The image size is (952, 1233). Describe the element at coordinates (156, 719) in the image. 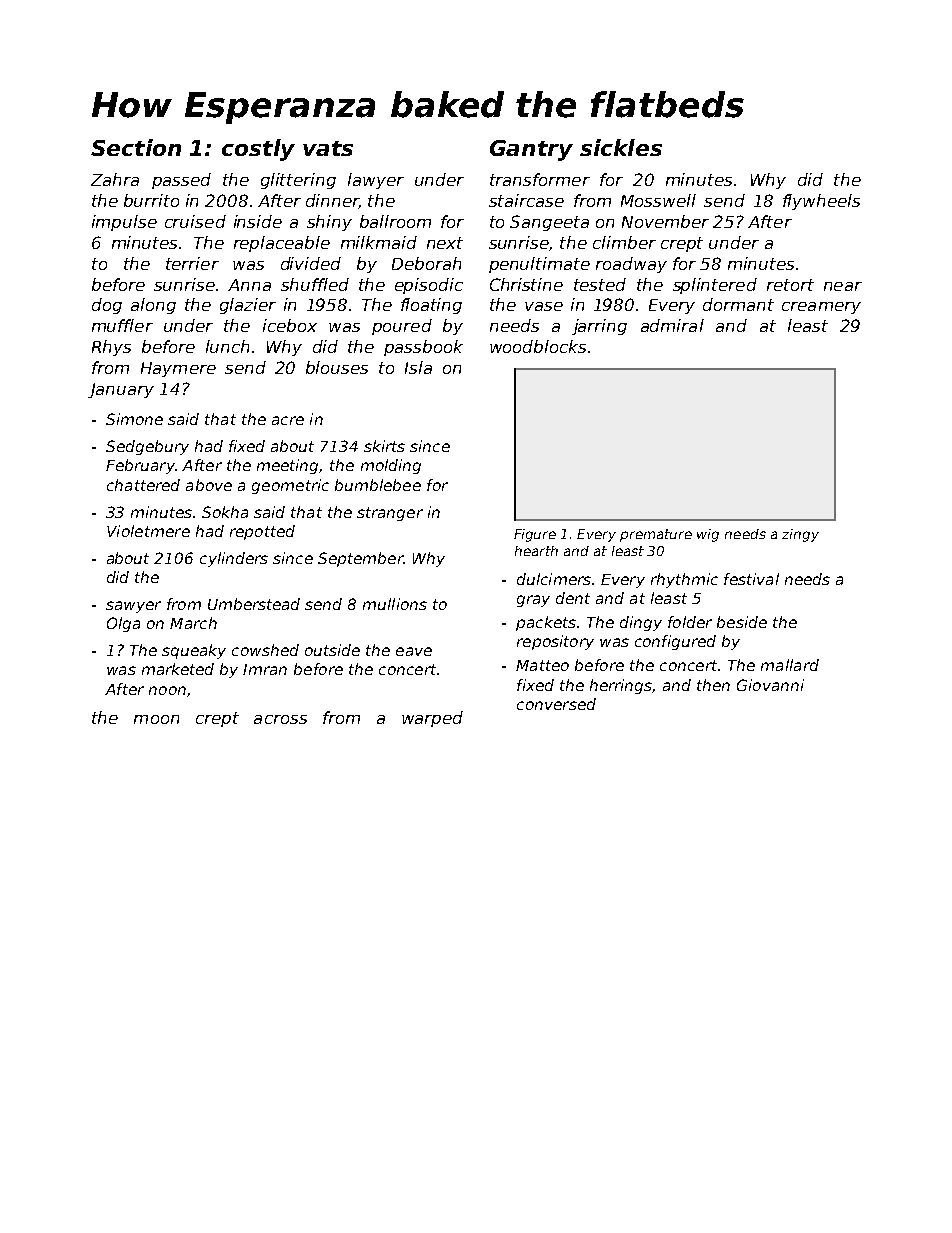

I see `moon` at that location.
